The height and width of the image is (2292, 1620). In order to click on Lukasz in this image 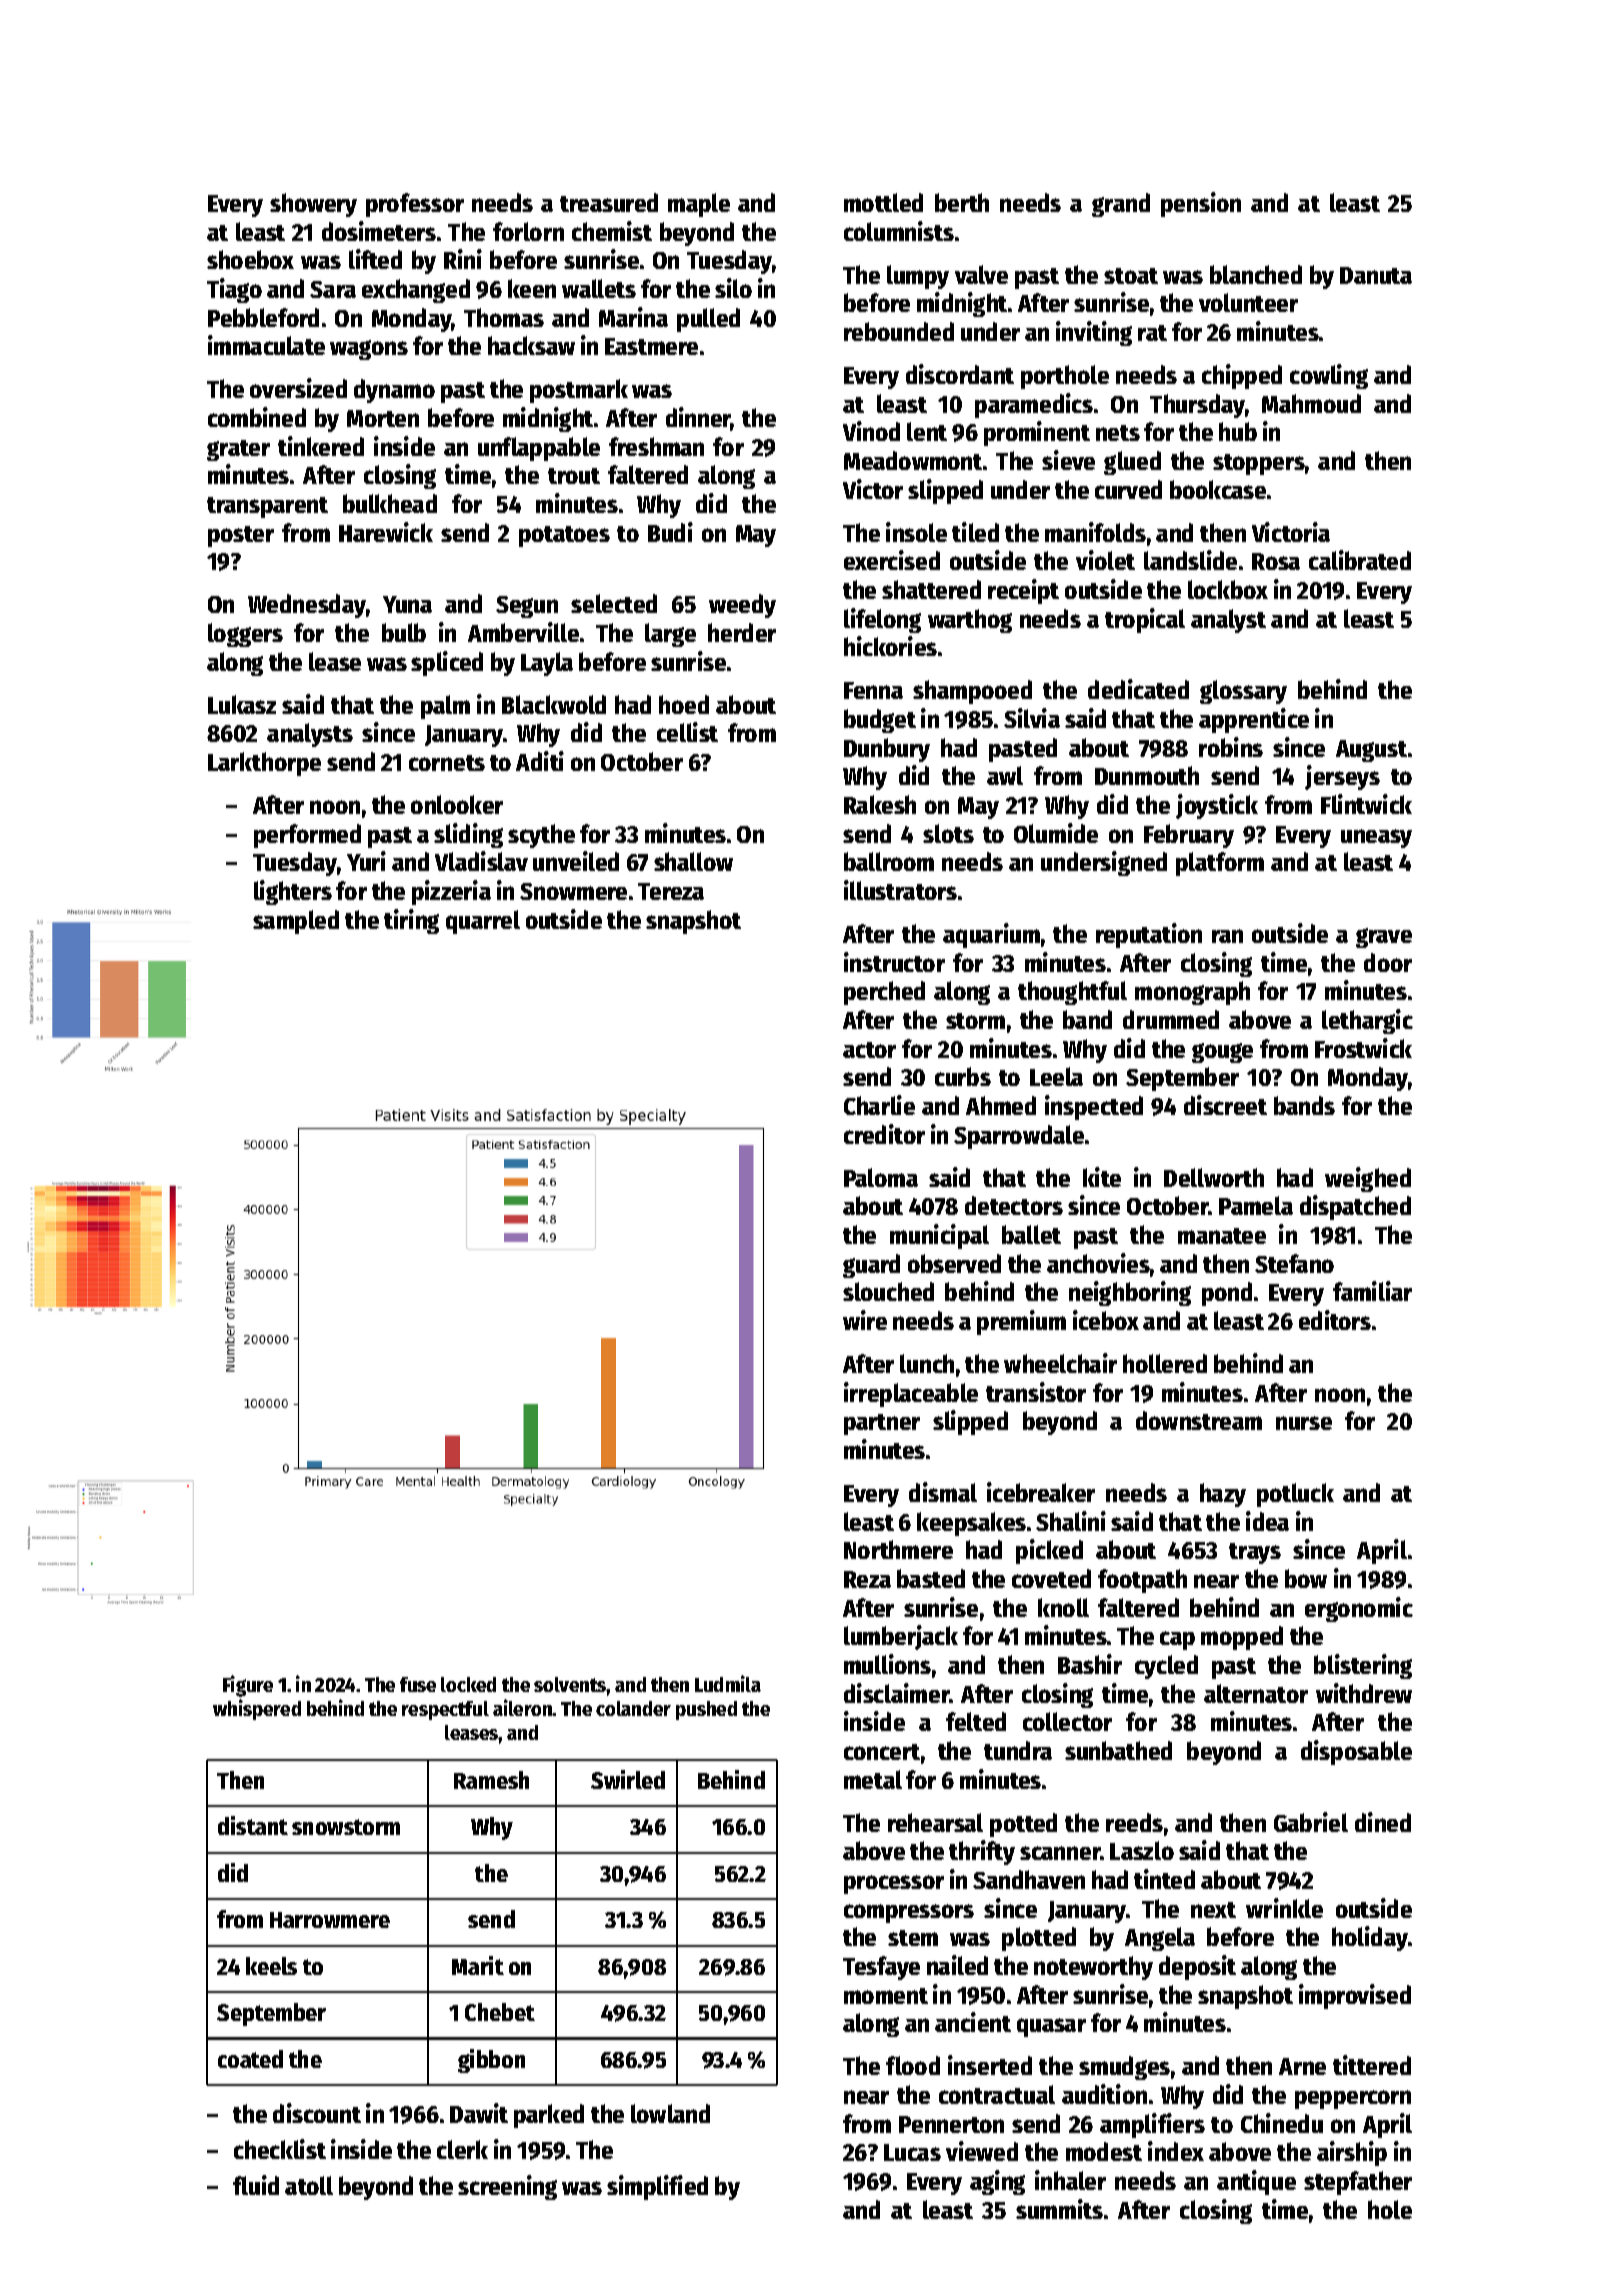, I will do `click(242, 704)`.
